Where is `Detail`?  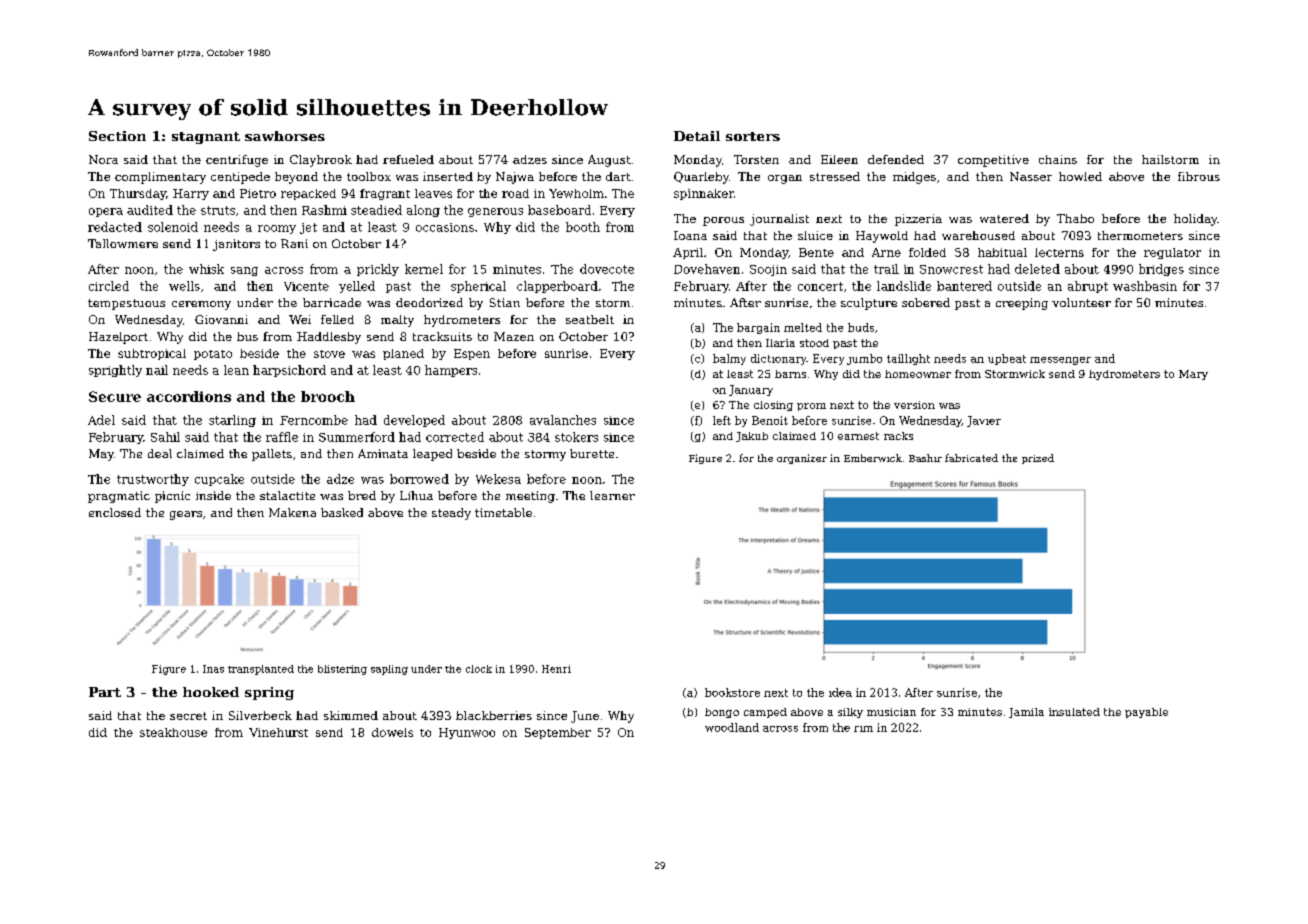 Detail is located at coordinates (697, 136).
